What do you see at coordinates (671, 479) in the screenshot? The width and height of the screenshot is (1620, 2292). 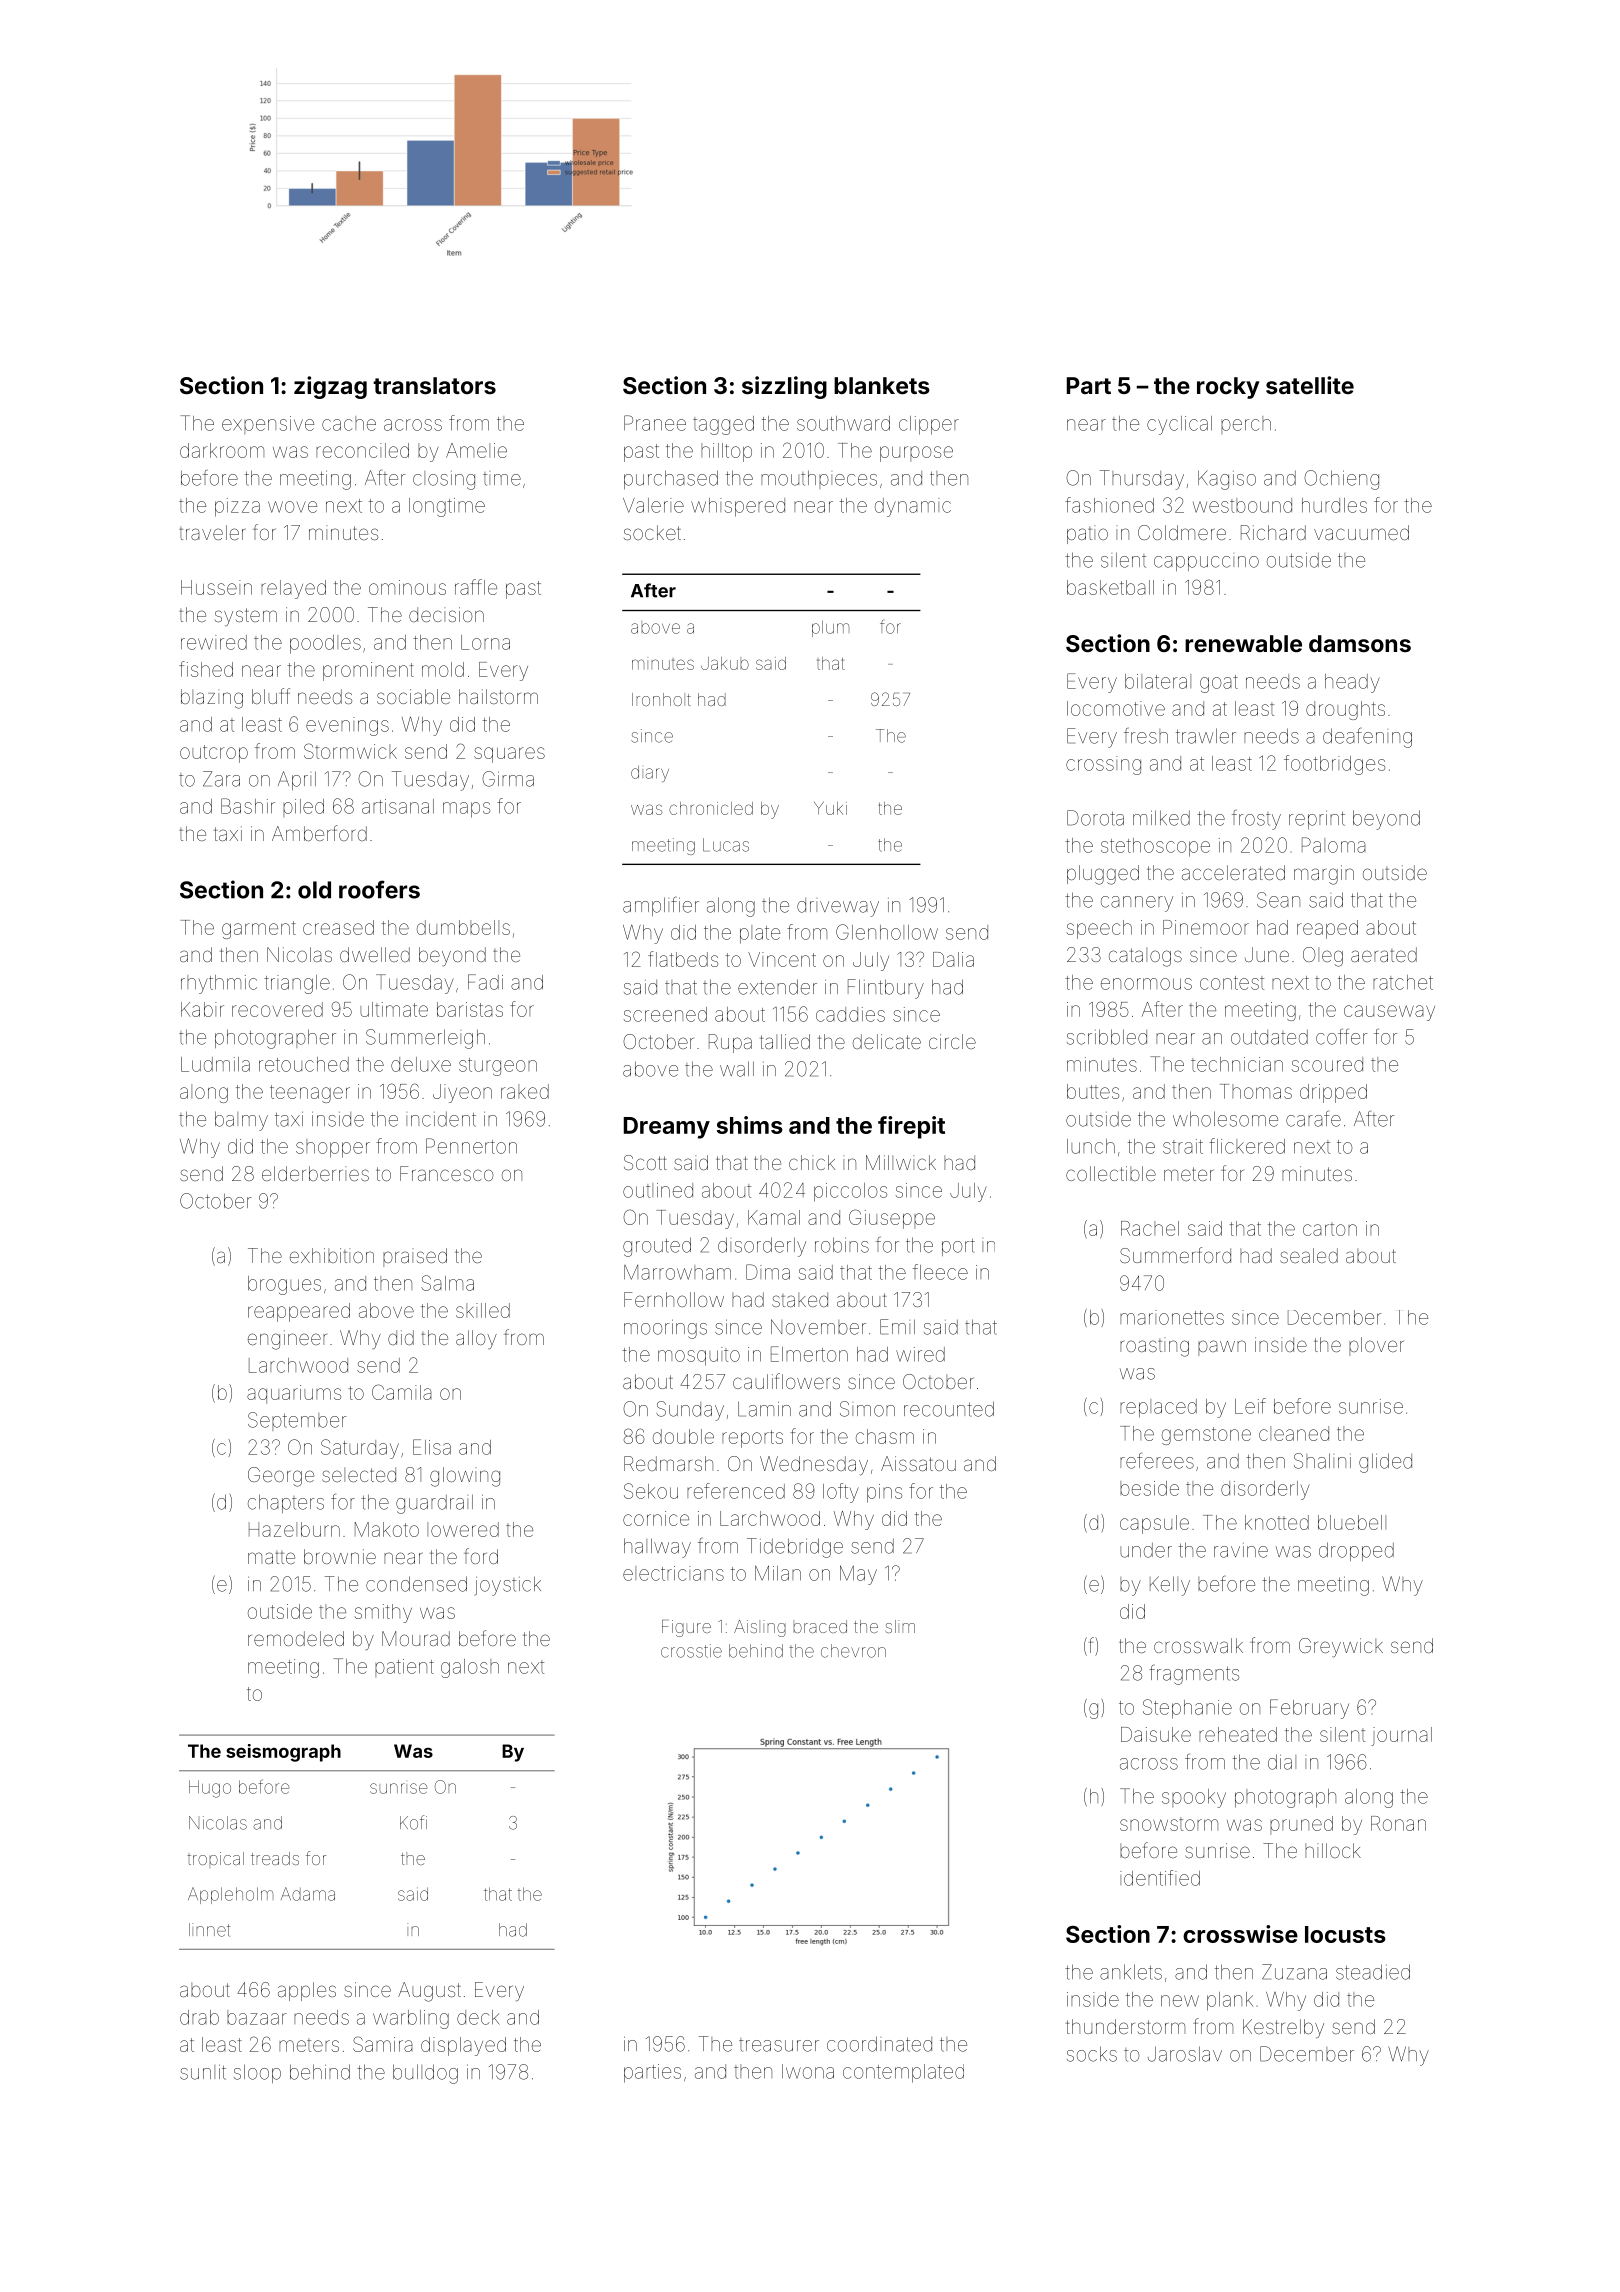 I see `purchased` at bounding box center [671, 479].
